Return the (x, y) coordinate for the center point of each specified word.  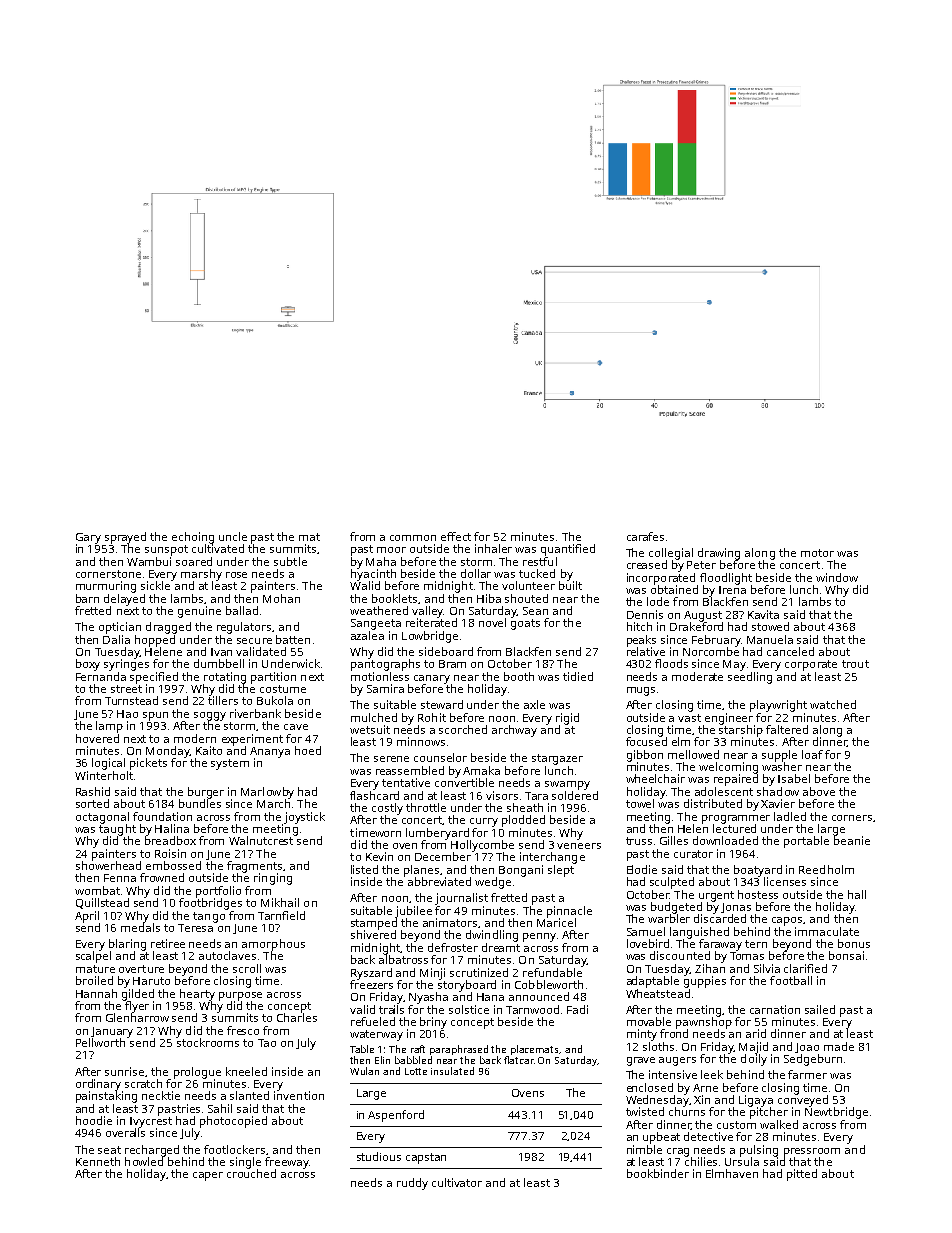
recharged (152, 1151)
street (126, 689)
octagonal (102, 818)
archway (514, 731)
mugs (641, 691)
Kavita (763, 614)
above (819, 791)
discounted (680, 955)
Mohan (281, 598)
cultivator (457, 1182)
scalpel (93, 957)
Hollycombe (482, 846)
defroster (453, 947)
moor (391, 550)
